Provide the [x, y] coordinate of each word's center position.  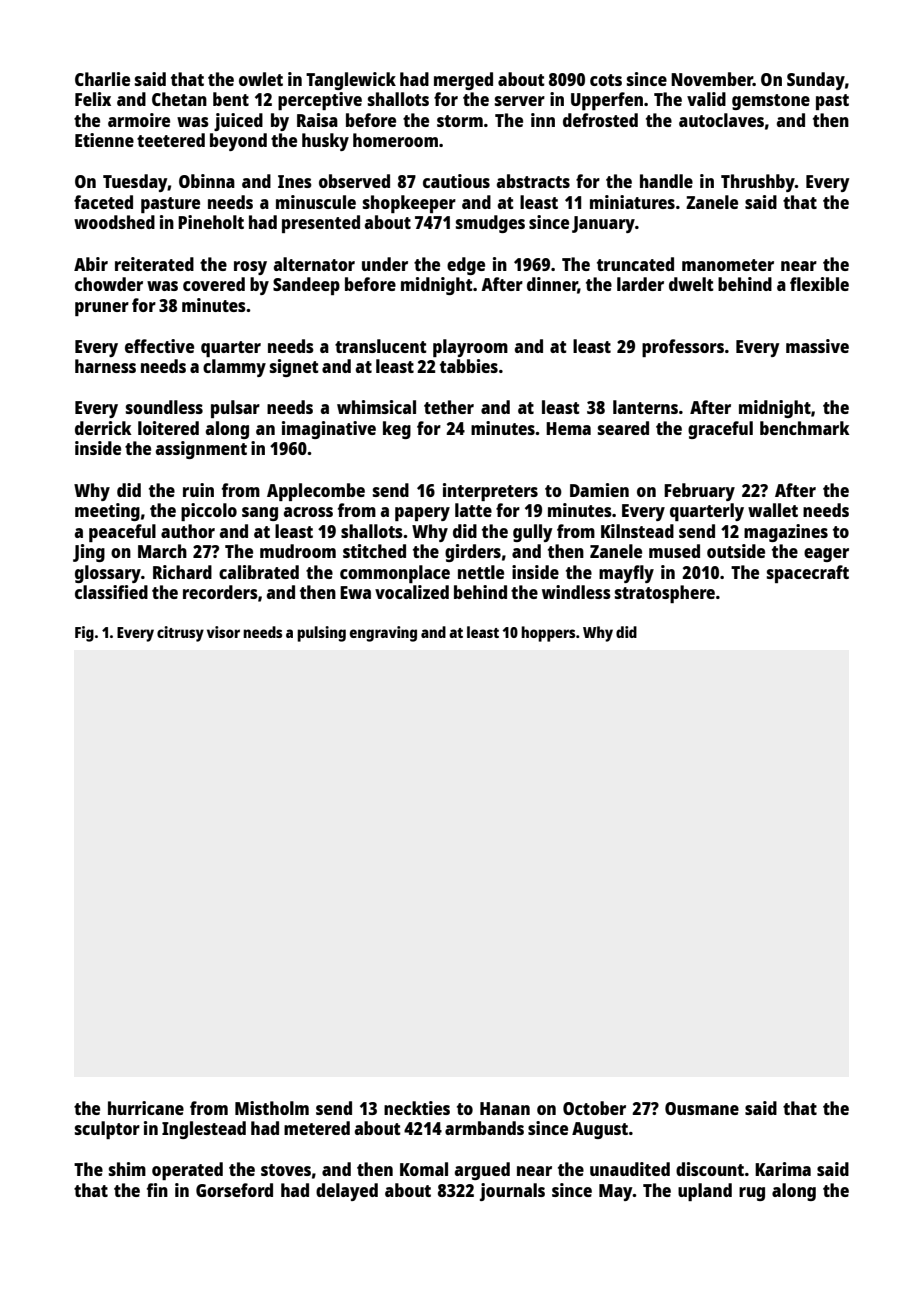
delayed [347, 1192]
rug [752, 1194]
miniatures [632, 202]
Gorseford [234, 1190]
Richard [182, 572]
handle [666, 181]
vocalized [412, 592]
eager [826, 555]
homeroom [395, 140]
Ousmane [702, 1108]
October [594, 1108]
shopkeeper [409, 204]
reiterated [154, 264]
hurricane [146, 1108]
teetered [171, 140]
